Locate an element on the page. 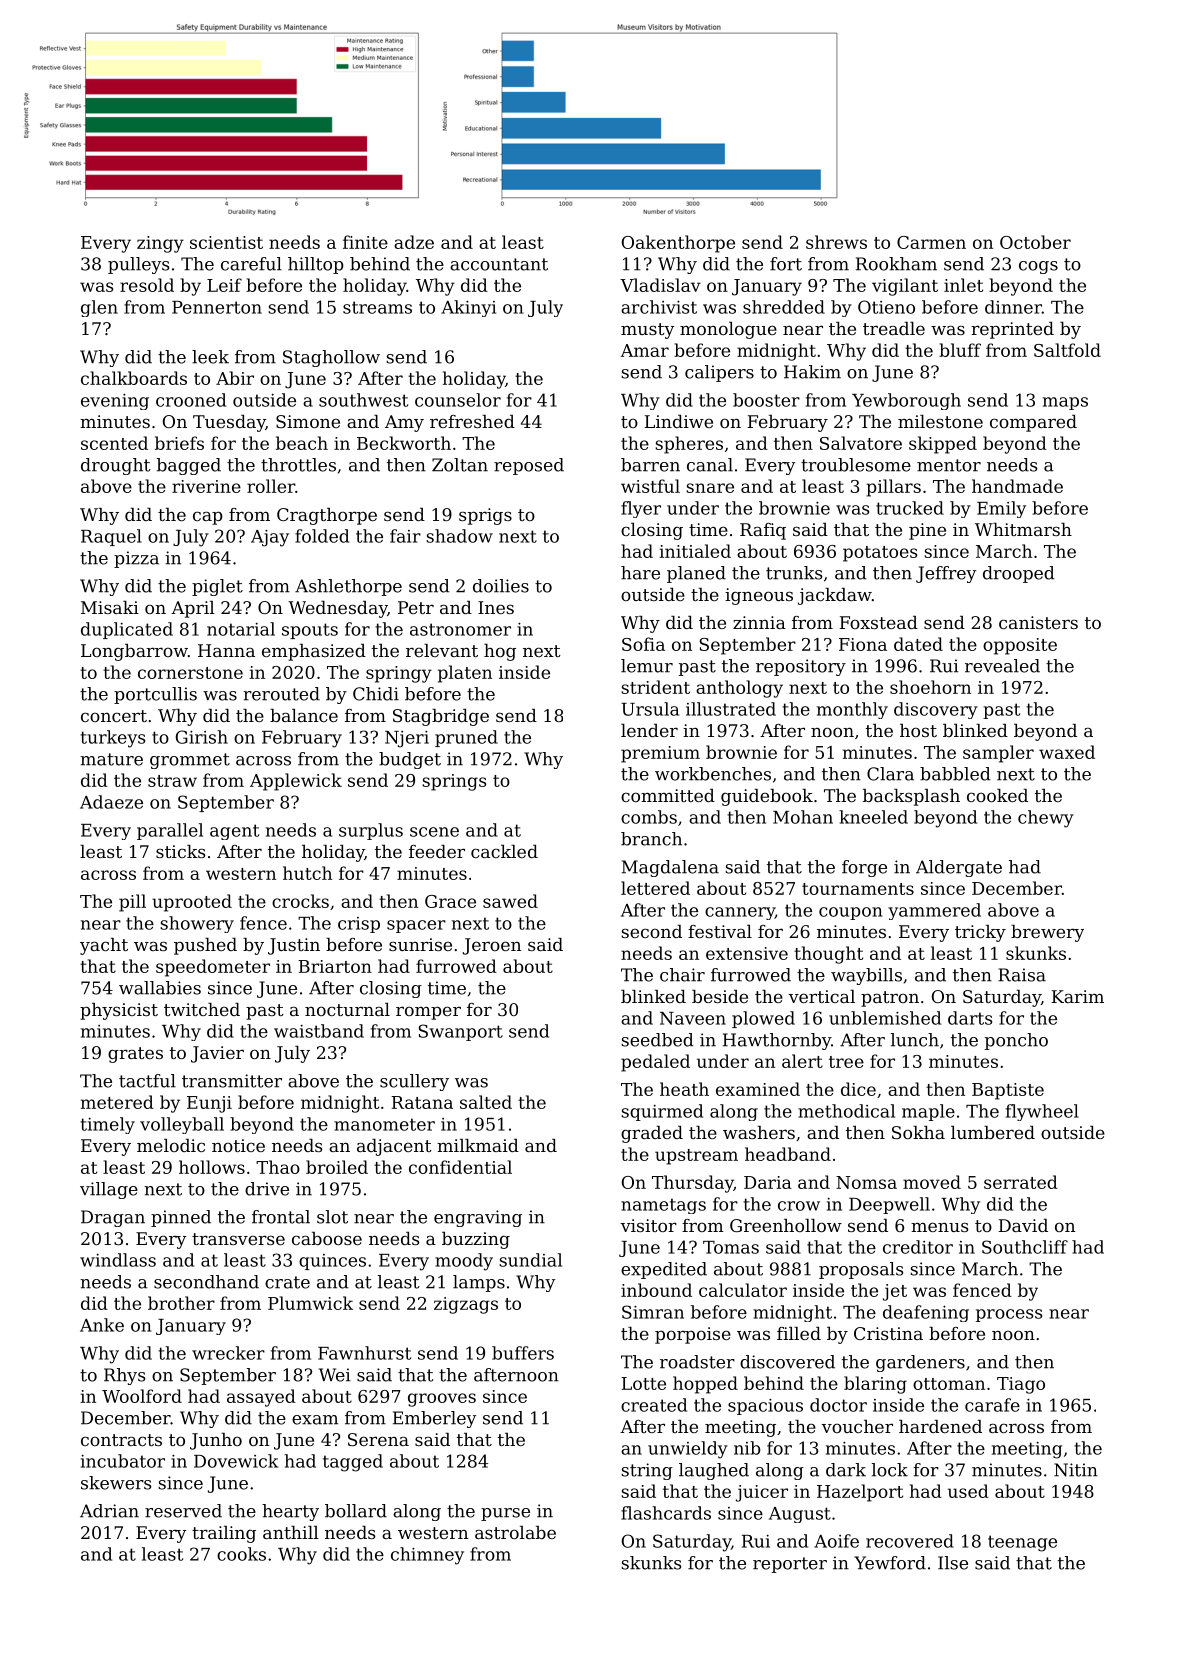  Emberley is located at coordinates (434, 1419).
